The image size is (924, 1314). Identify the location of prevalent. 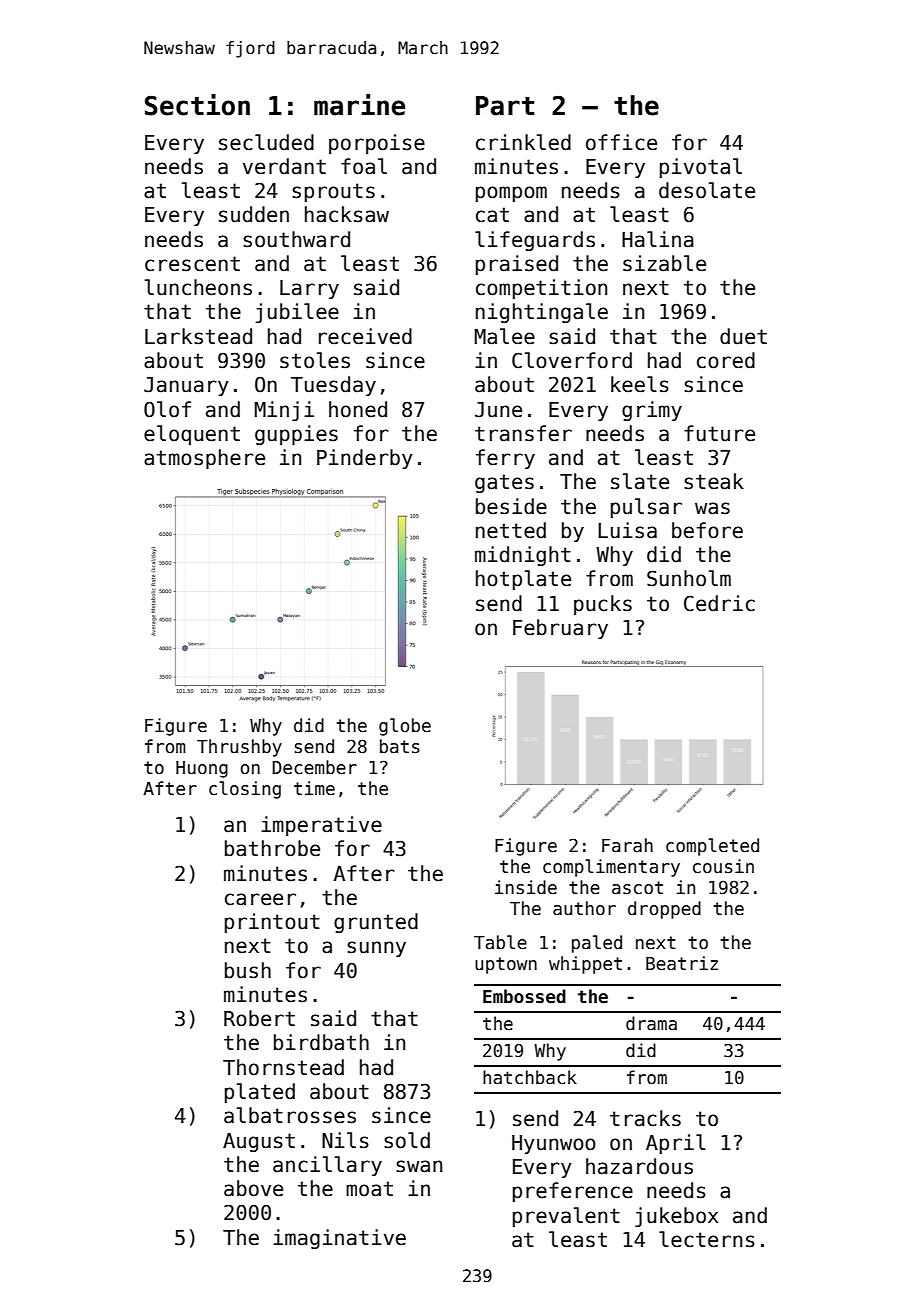
(566, 1217).
